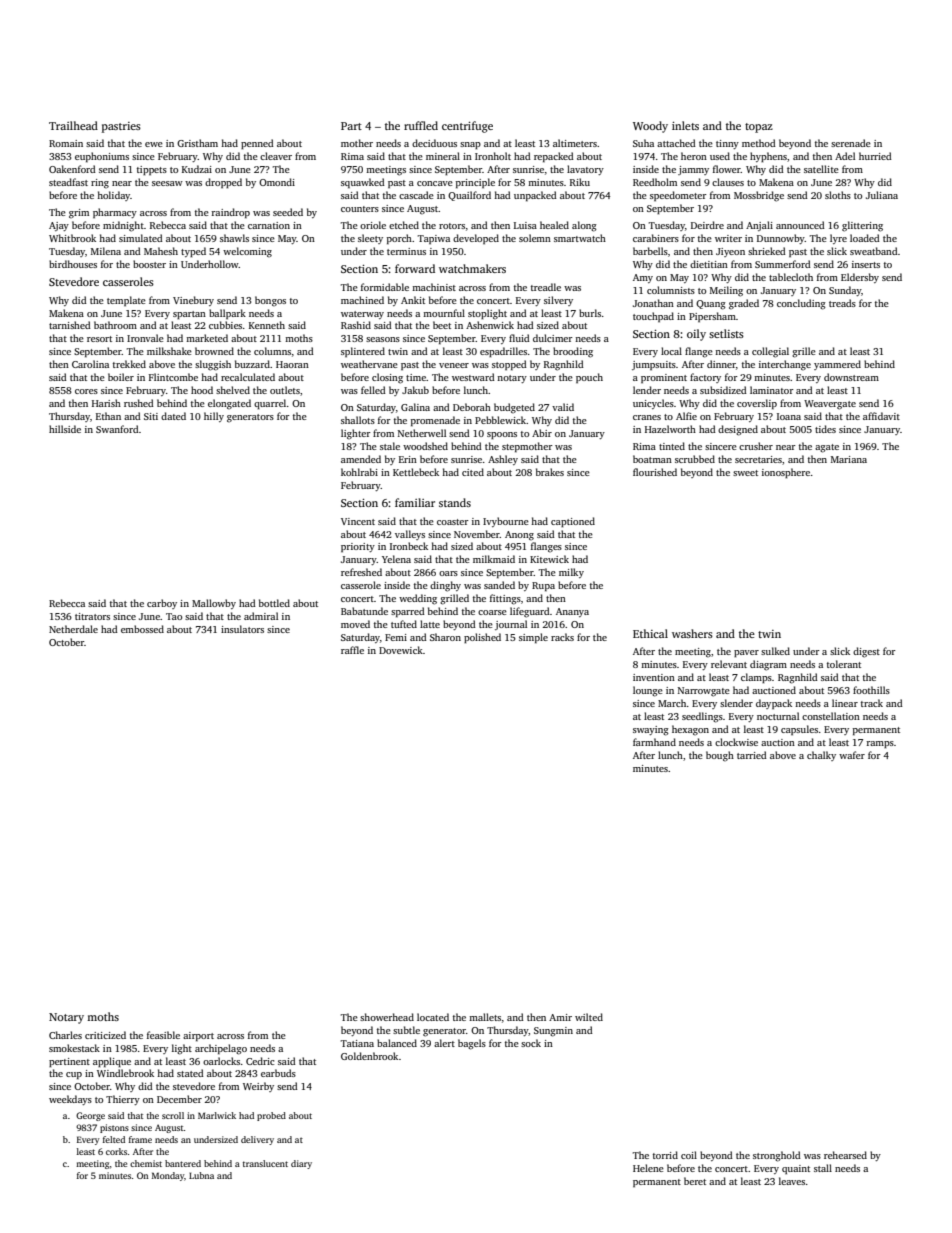 This screenshot has width=952, height=1233. I want to click on leaves, so click(792, 1181).
